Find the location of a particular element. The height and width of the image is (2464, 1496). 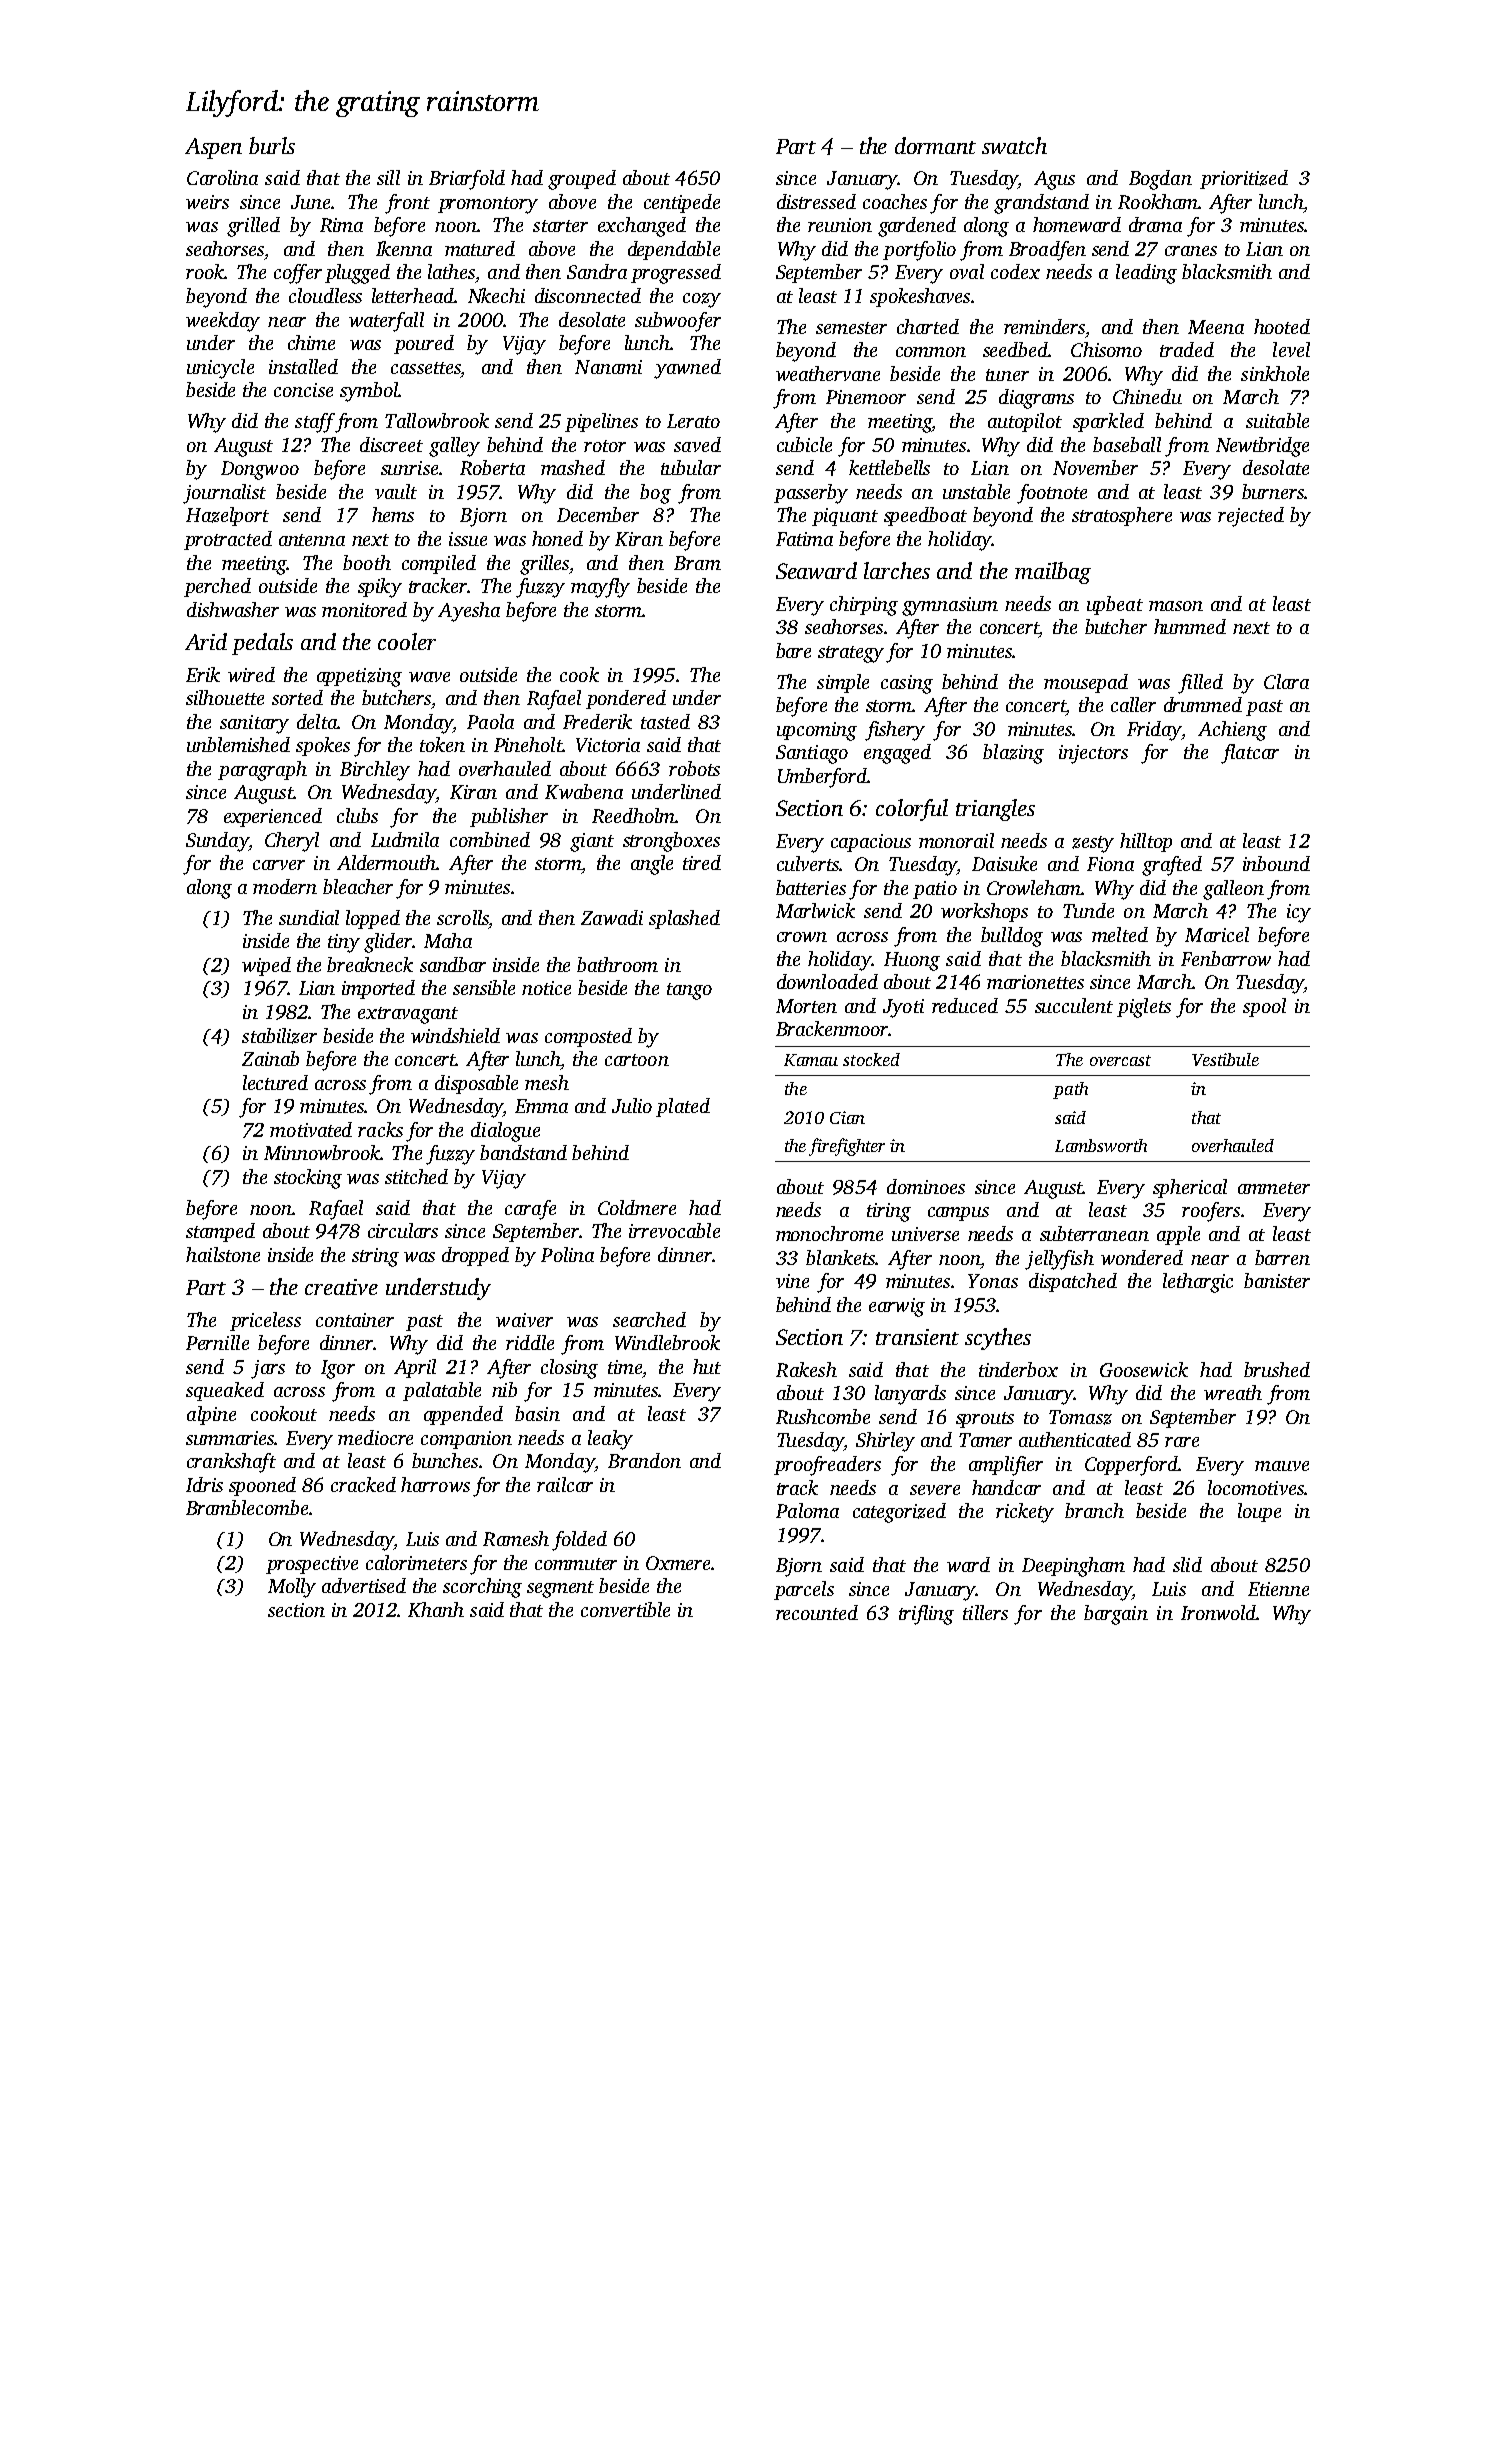

Briarfold is located at coordinates (467, 180).
